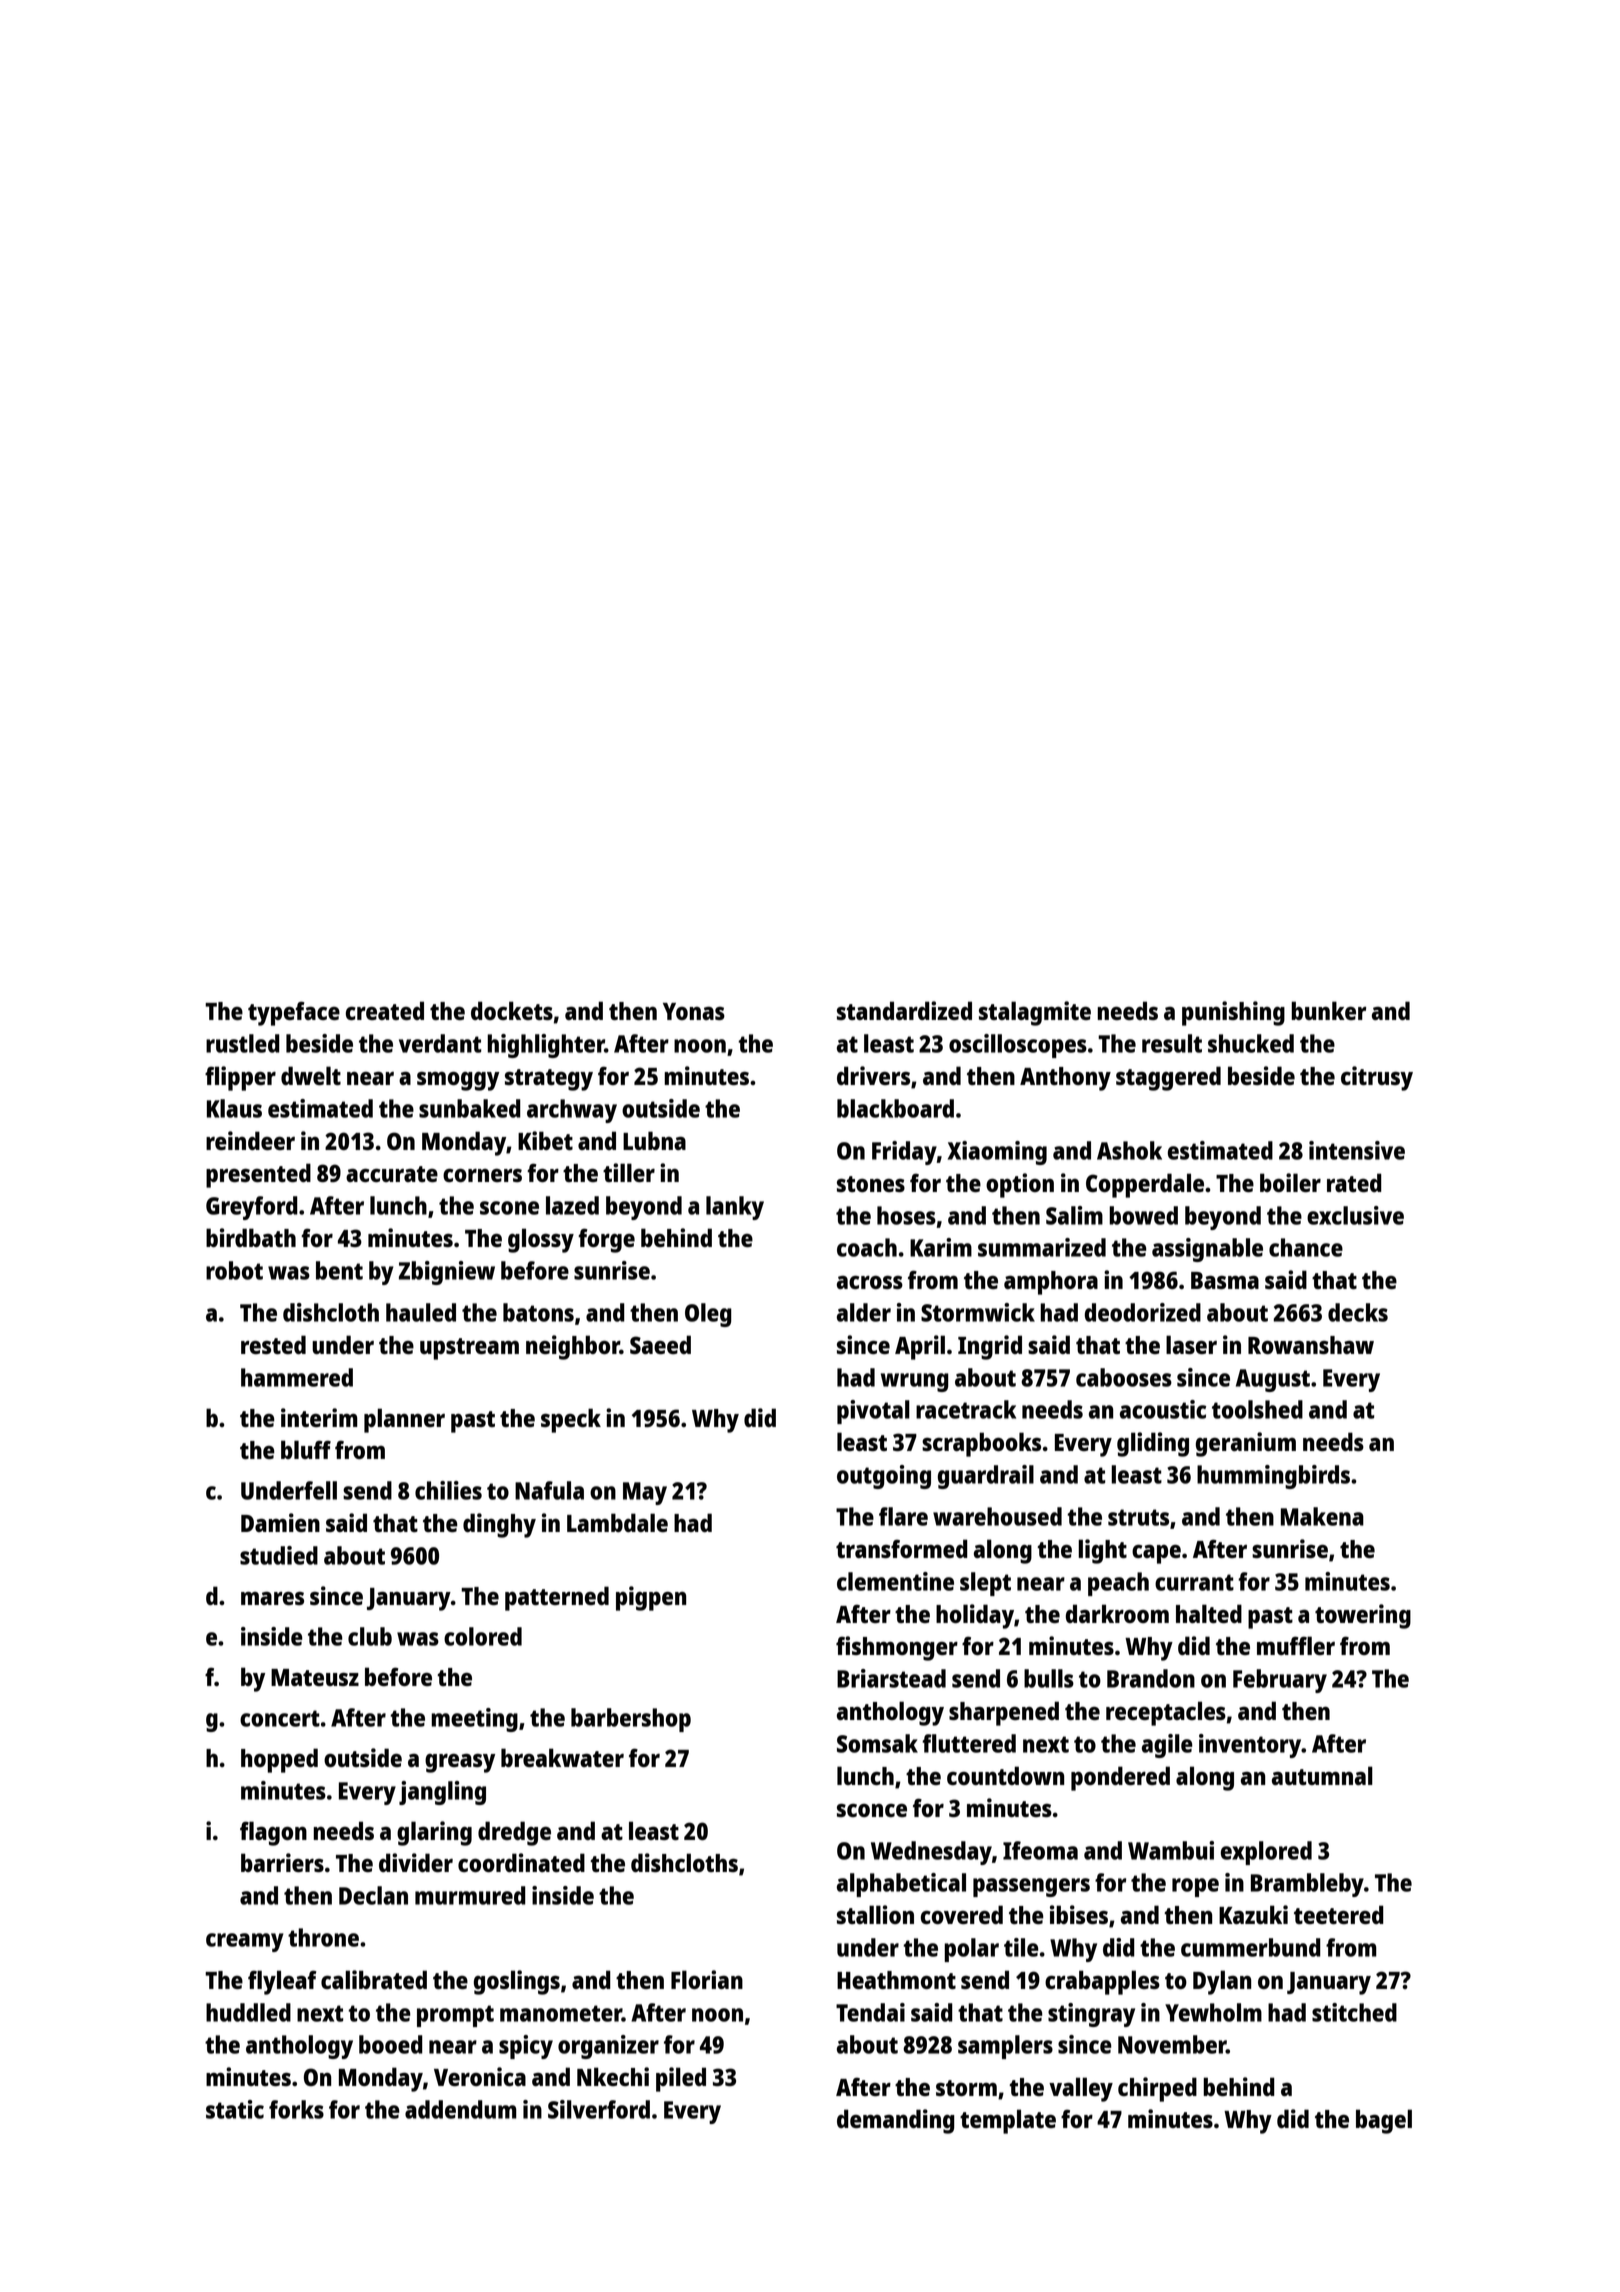 The height and width of the screenshot is (2292, 1620). I want to click on pivotal, so click(873, 1412).
